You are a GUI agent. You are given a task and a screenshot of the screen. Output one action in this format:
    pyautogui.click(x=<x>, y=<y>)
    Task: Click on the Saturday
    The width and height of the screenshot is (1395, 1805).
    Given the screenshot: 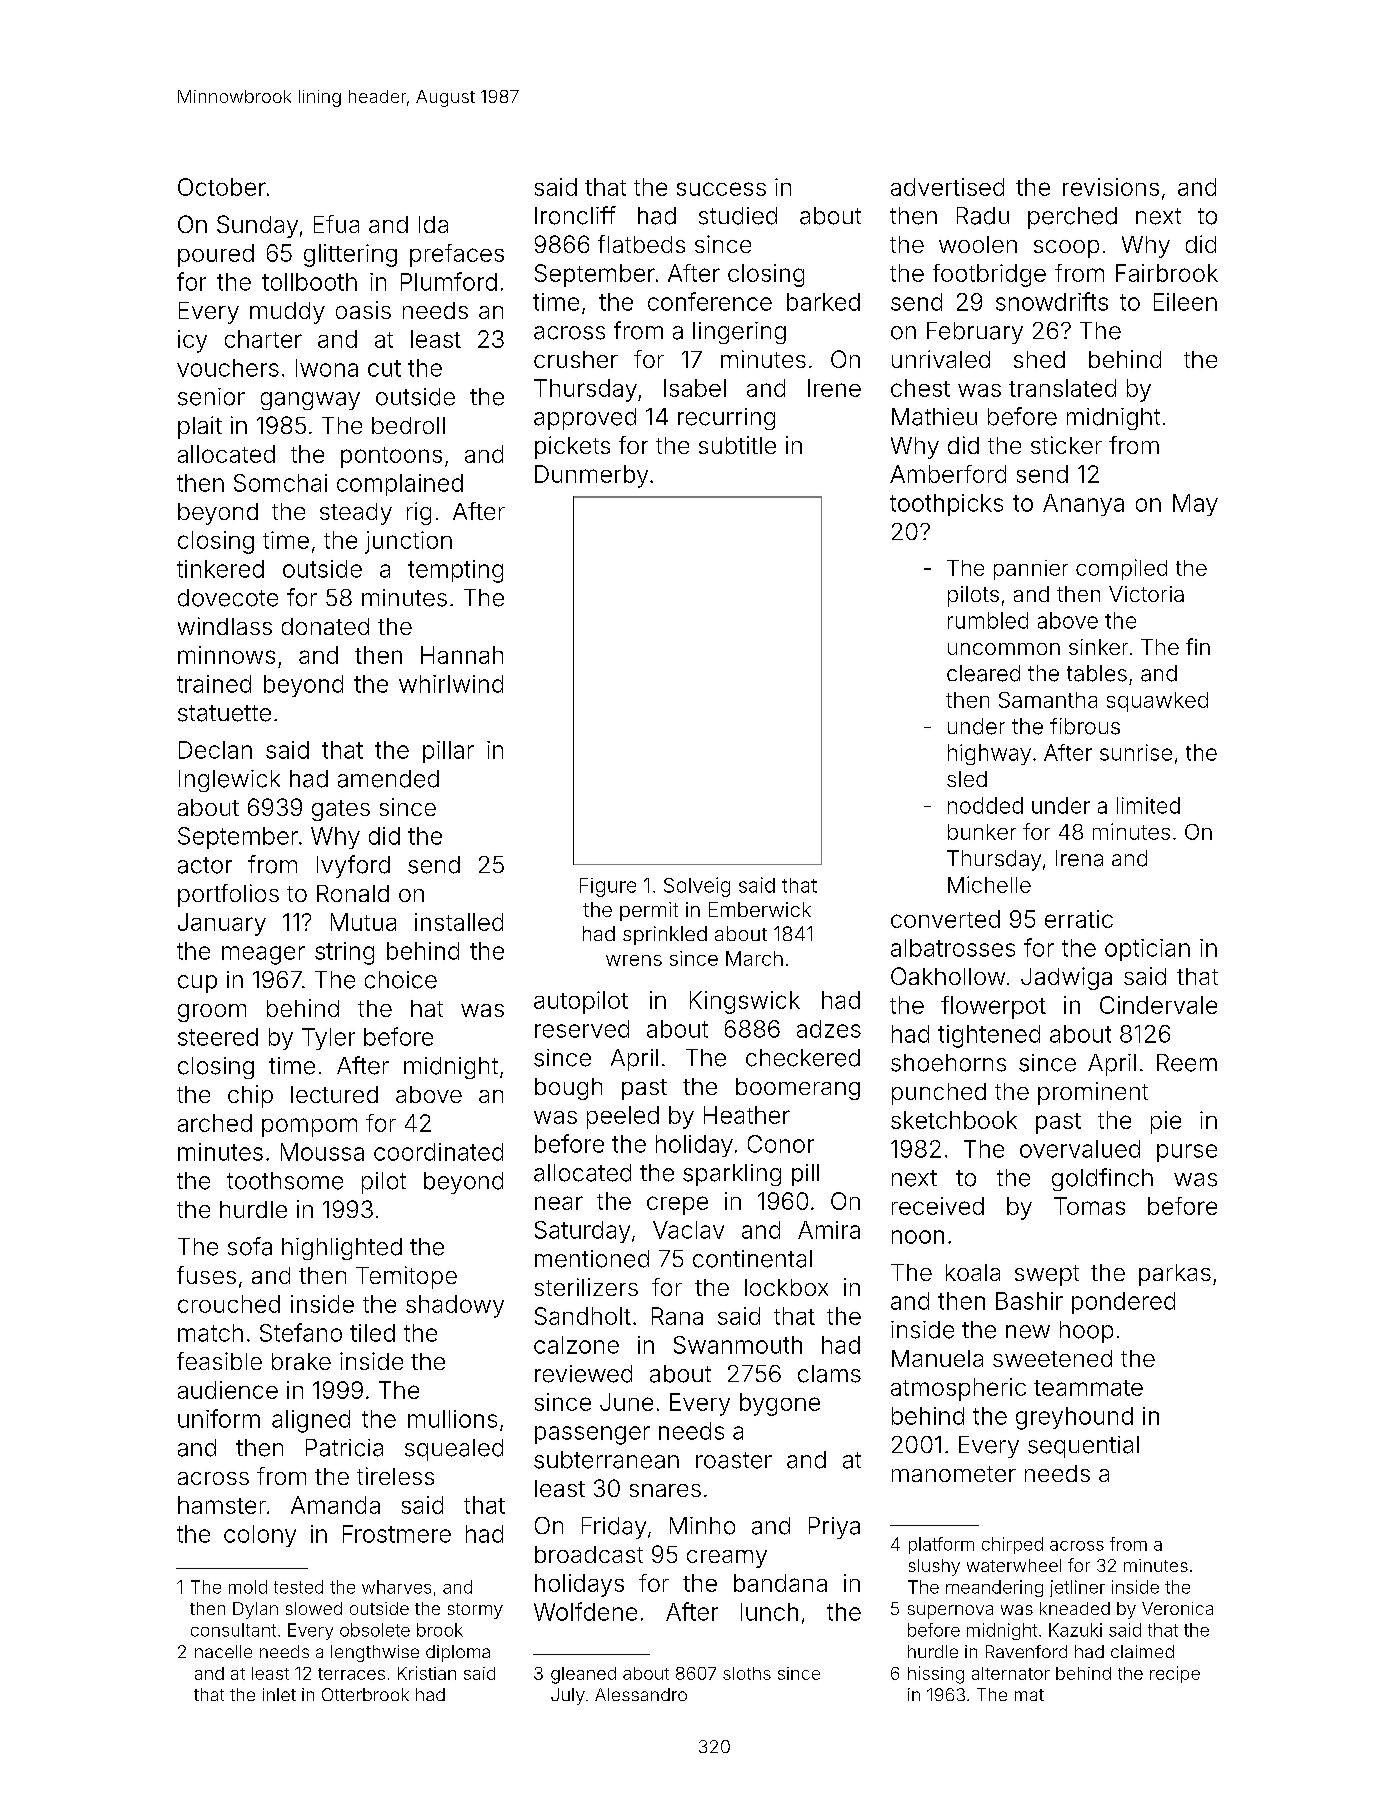 What is the action you would take?
    pyautogui.click(x=582, y=1232)
